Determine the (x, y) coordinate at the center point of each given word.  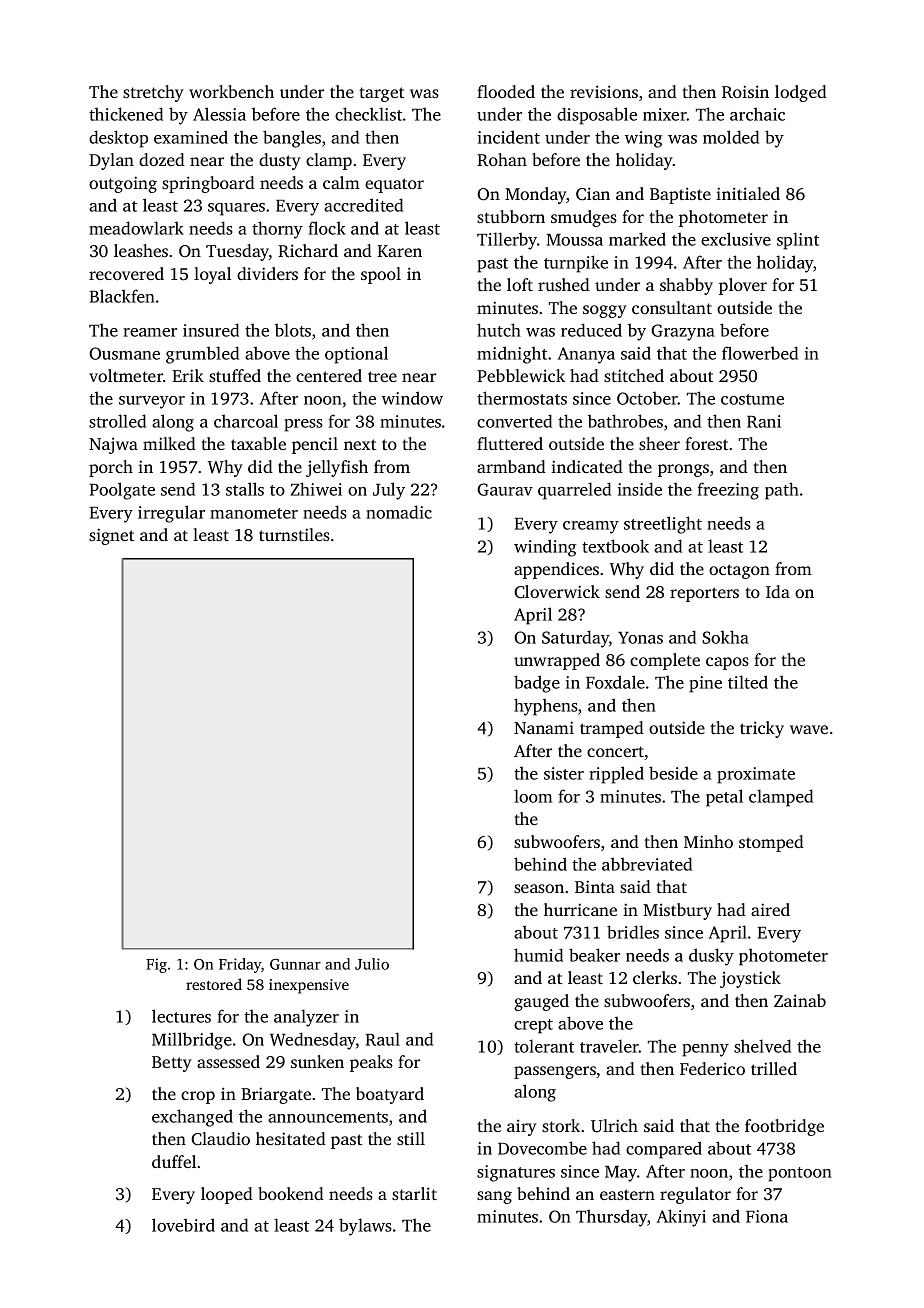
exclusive (736, 239)
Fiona (767, 1216)
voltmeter (126, 375)
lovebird (183, 1225)
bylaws (365, 1227)
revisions (604, 91)
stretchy (153, 93)
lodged (801, 93)
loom (533, 796)
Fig (156, 965)
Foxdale (615, 682)
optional (356, 355)
